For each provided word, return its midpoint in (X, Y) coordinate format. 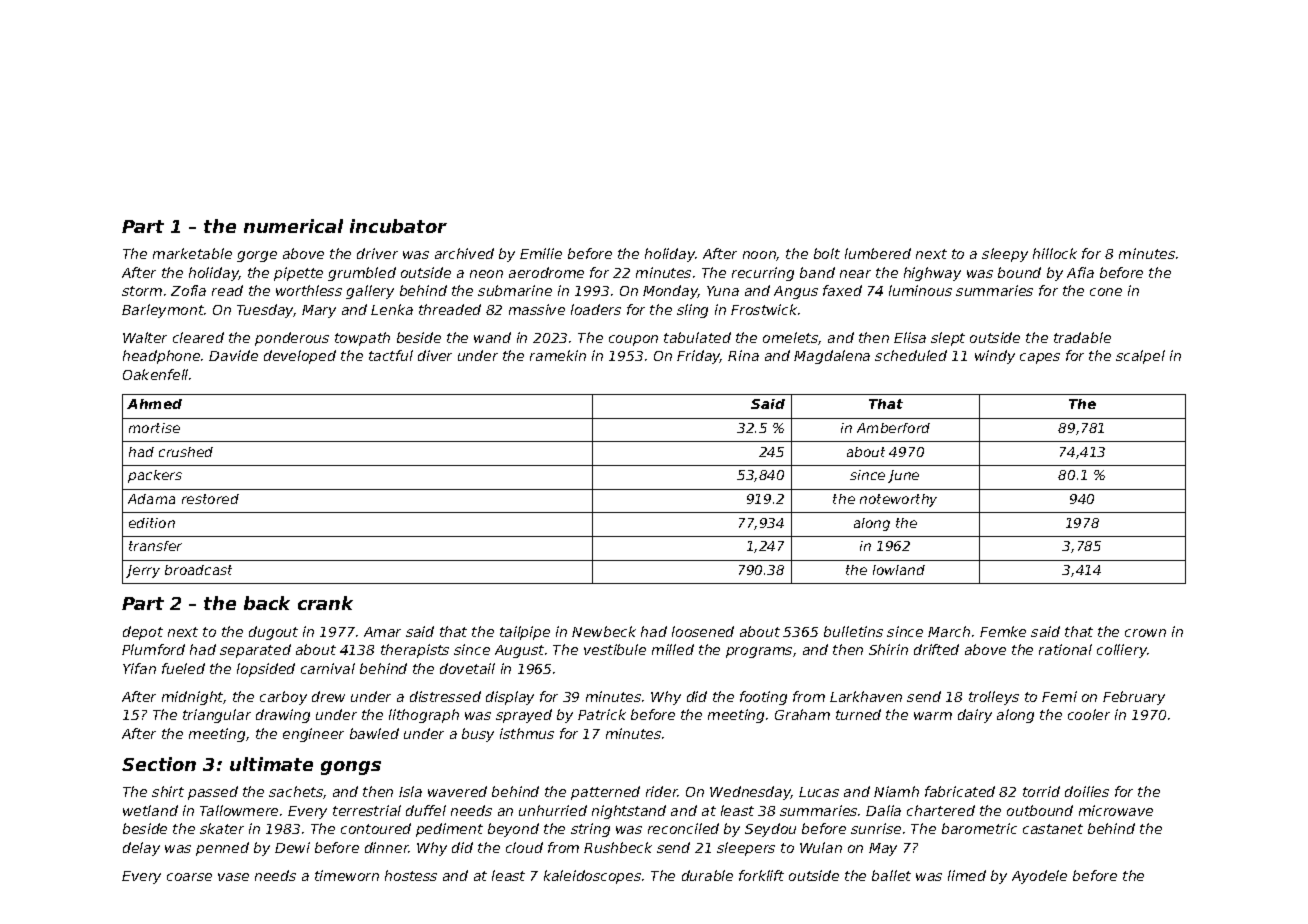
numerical (293, 226)
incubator (398, 226)
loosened (703, 631)
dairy (975, 716)
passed (213, 793)
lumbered (878, 253)
